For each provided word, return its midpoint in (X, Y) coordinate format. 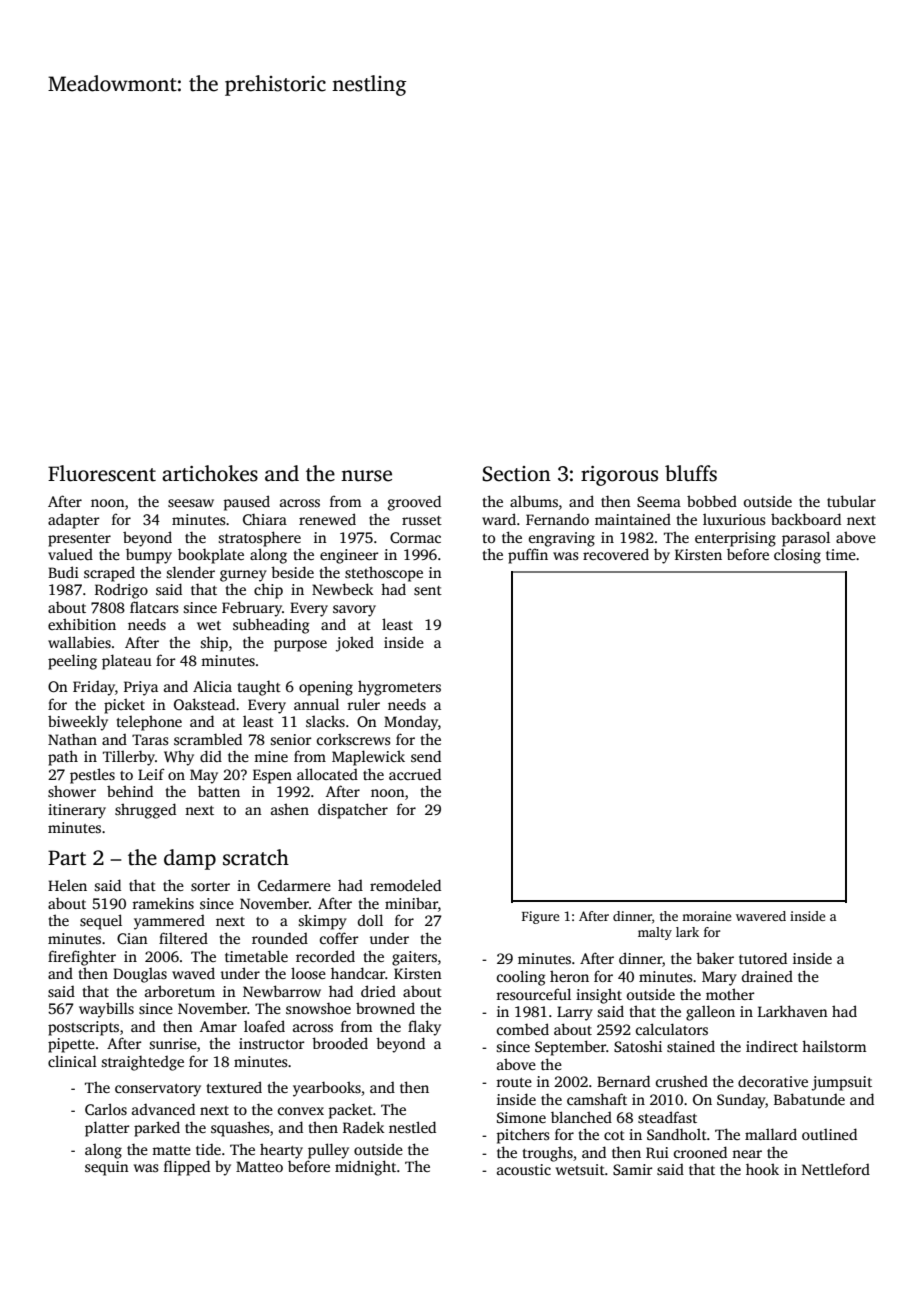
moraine (706, 916)
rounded (280, 938)
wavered (761, 916)
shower (72, 791)
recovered (616, 554)
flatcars (154, 607)
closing (797, 556)
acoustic (524, 1169)
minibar (411, 903)
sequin (107, 1168)
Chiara (265, 519)
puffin (528, 556)
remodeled (405, 885)
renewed (327, 519)
